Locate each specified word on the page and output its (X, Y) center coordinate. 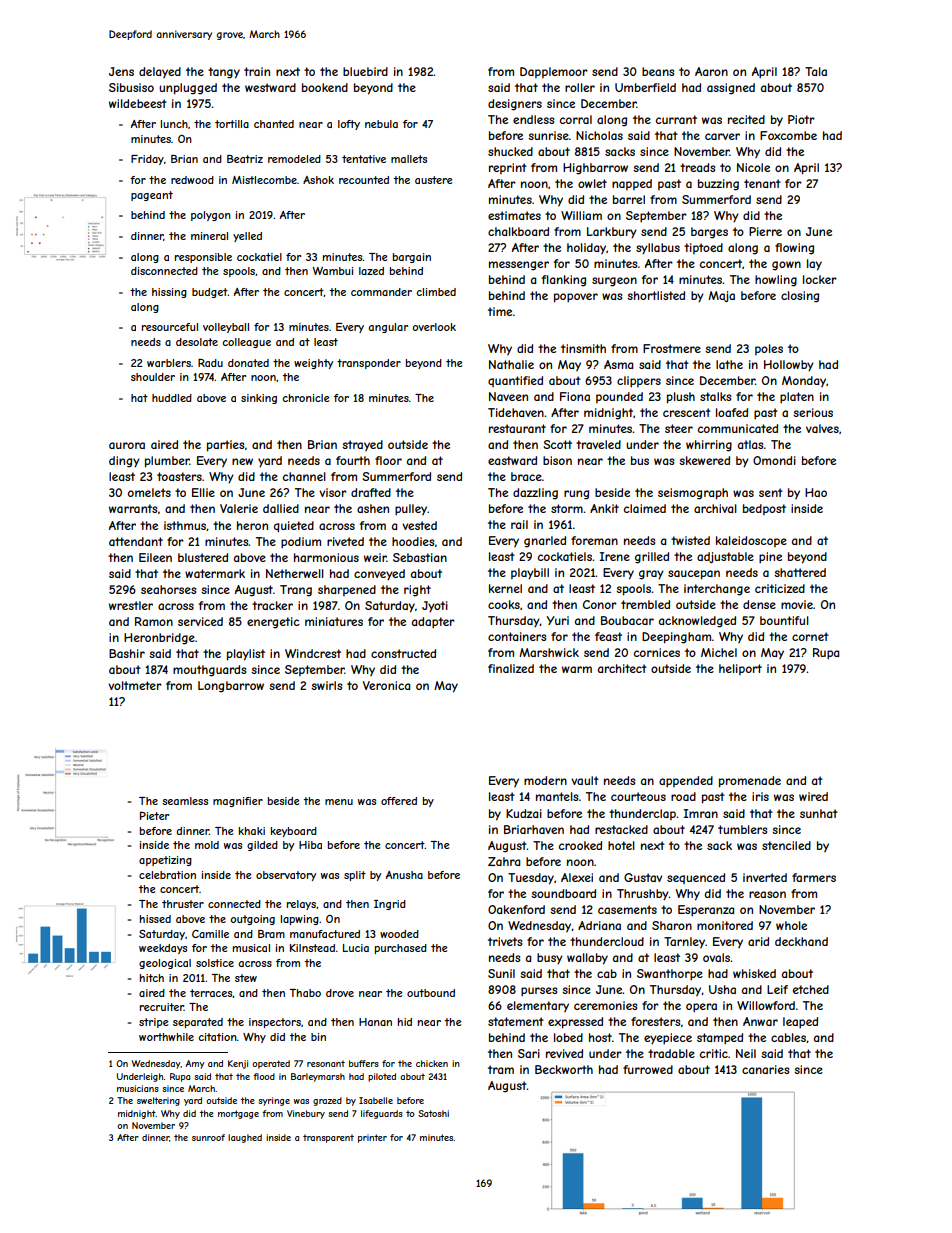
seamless (185, 801)
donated (248, 363)
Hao (816, 492)
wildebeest (138, 103)
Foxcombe (788, 135)
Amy (195, 1064)
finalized (511, 668)
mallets (409, 159)
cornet (810, 636)
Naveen (508, 396)
